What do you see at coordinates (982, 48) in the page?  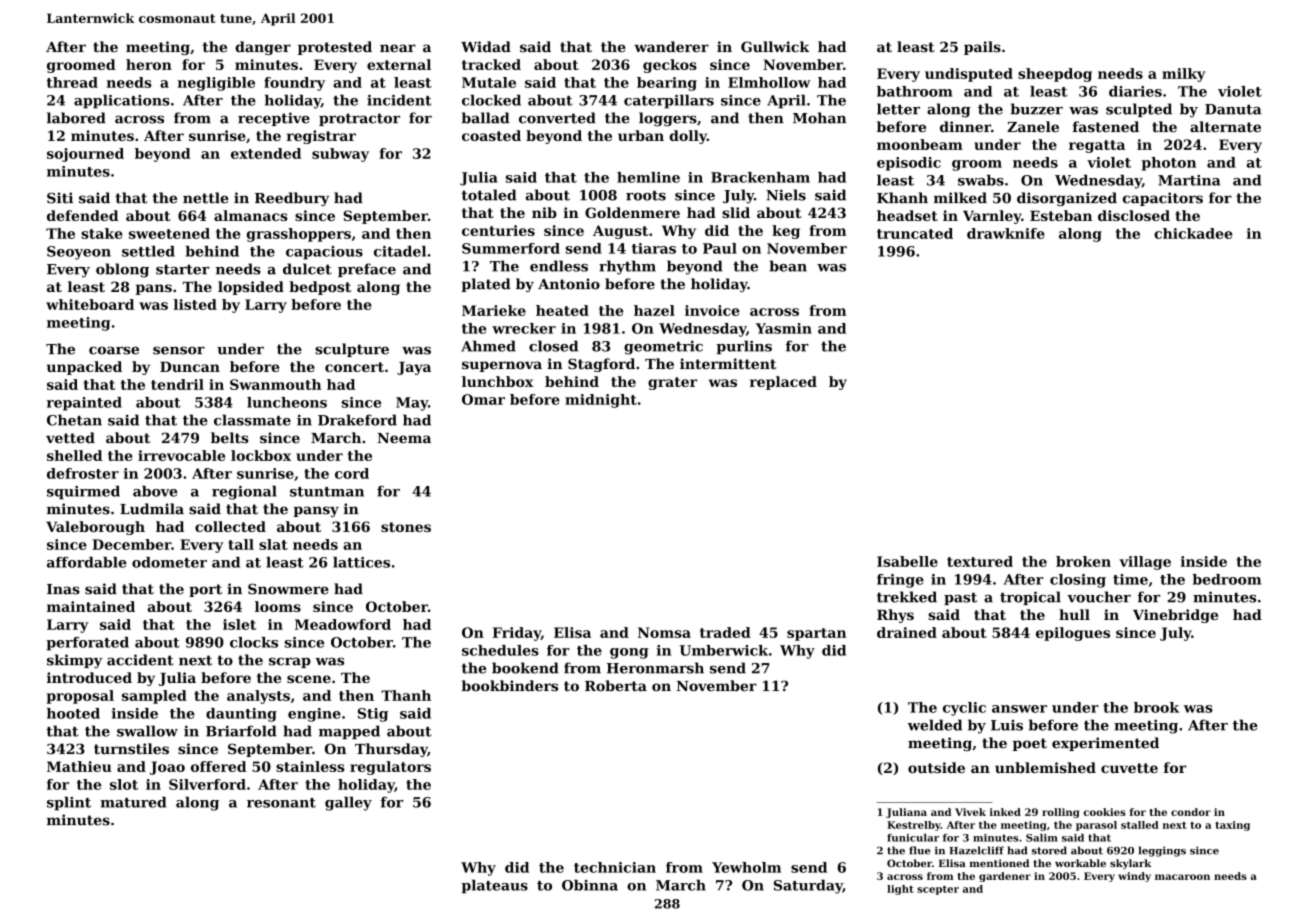 I see `pails` at bounding box center [982, 48].
